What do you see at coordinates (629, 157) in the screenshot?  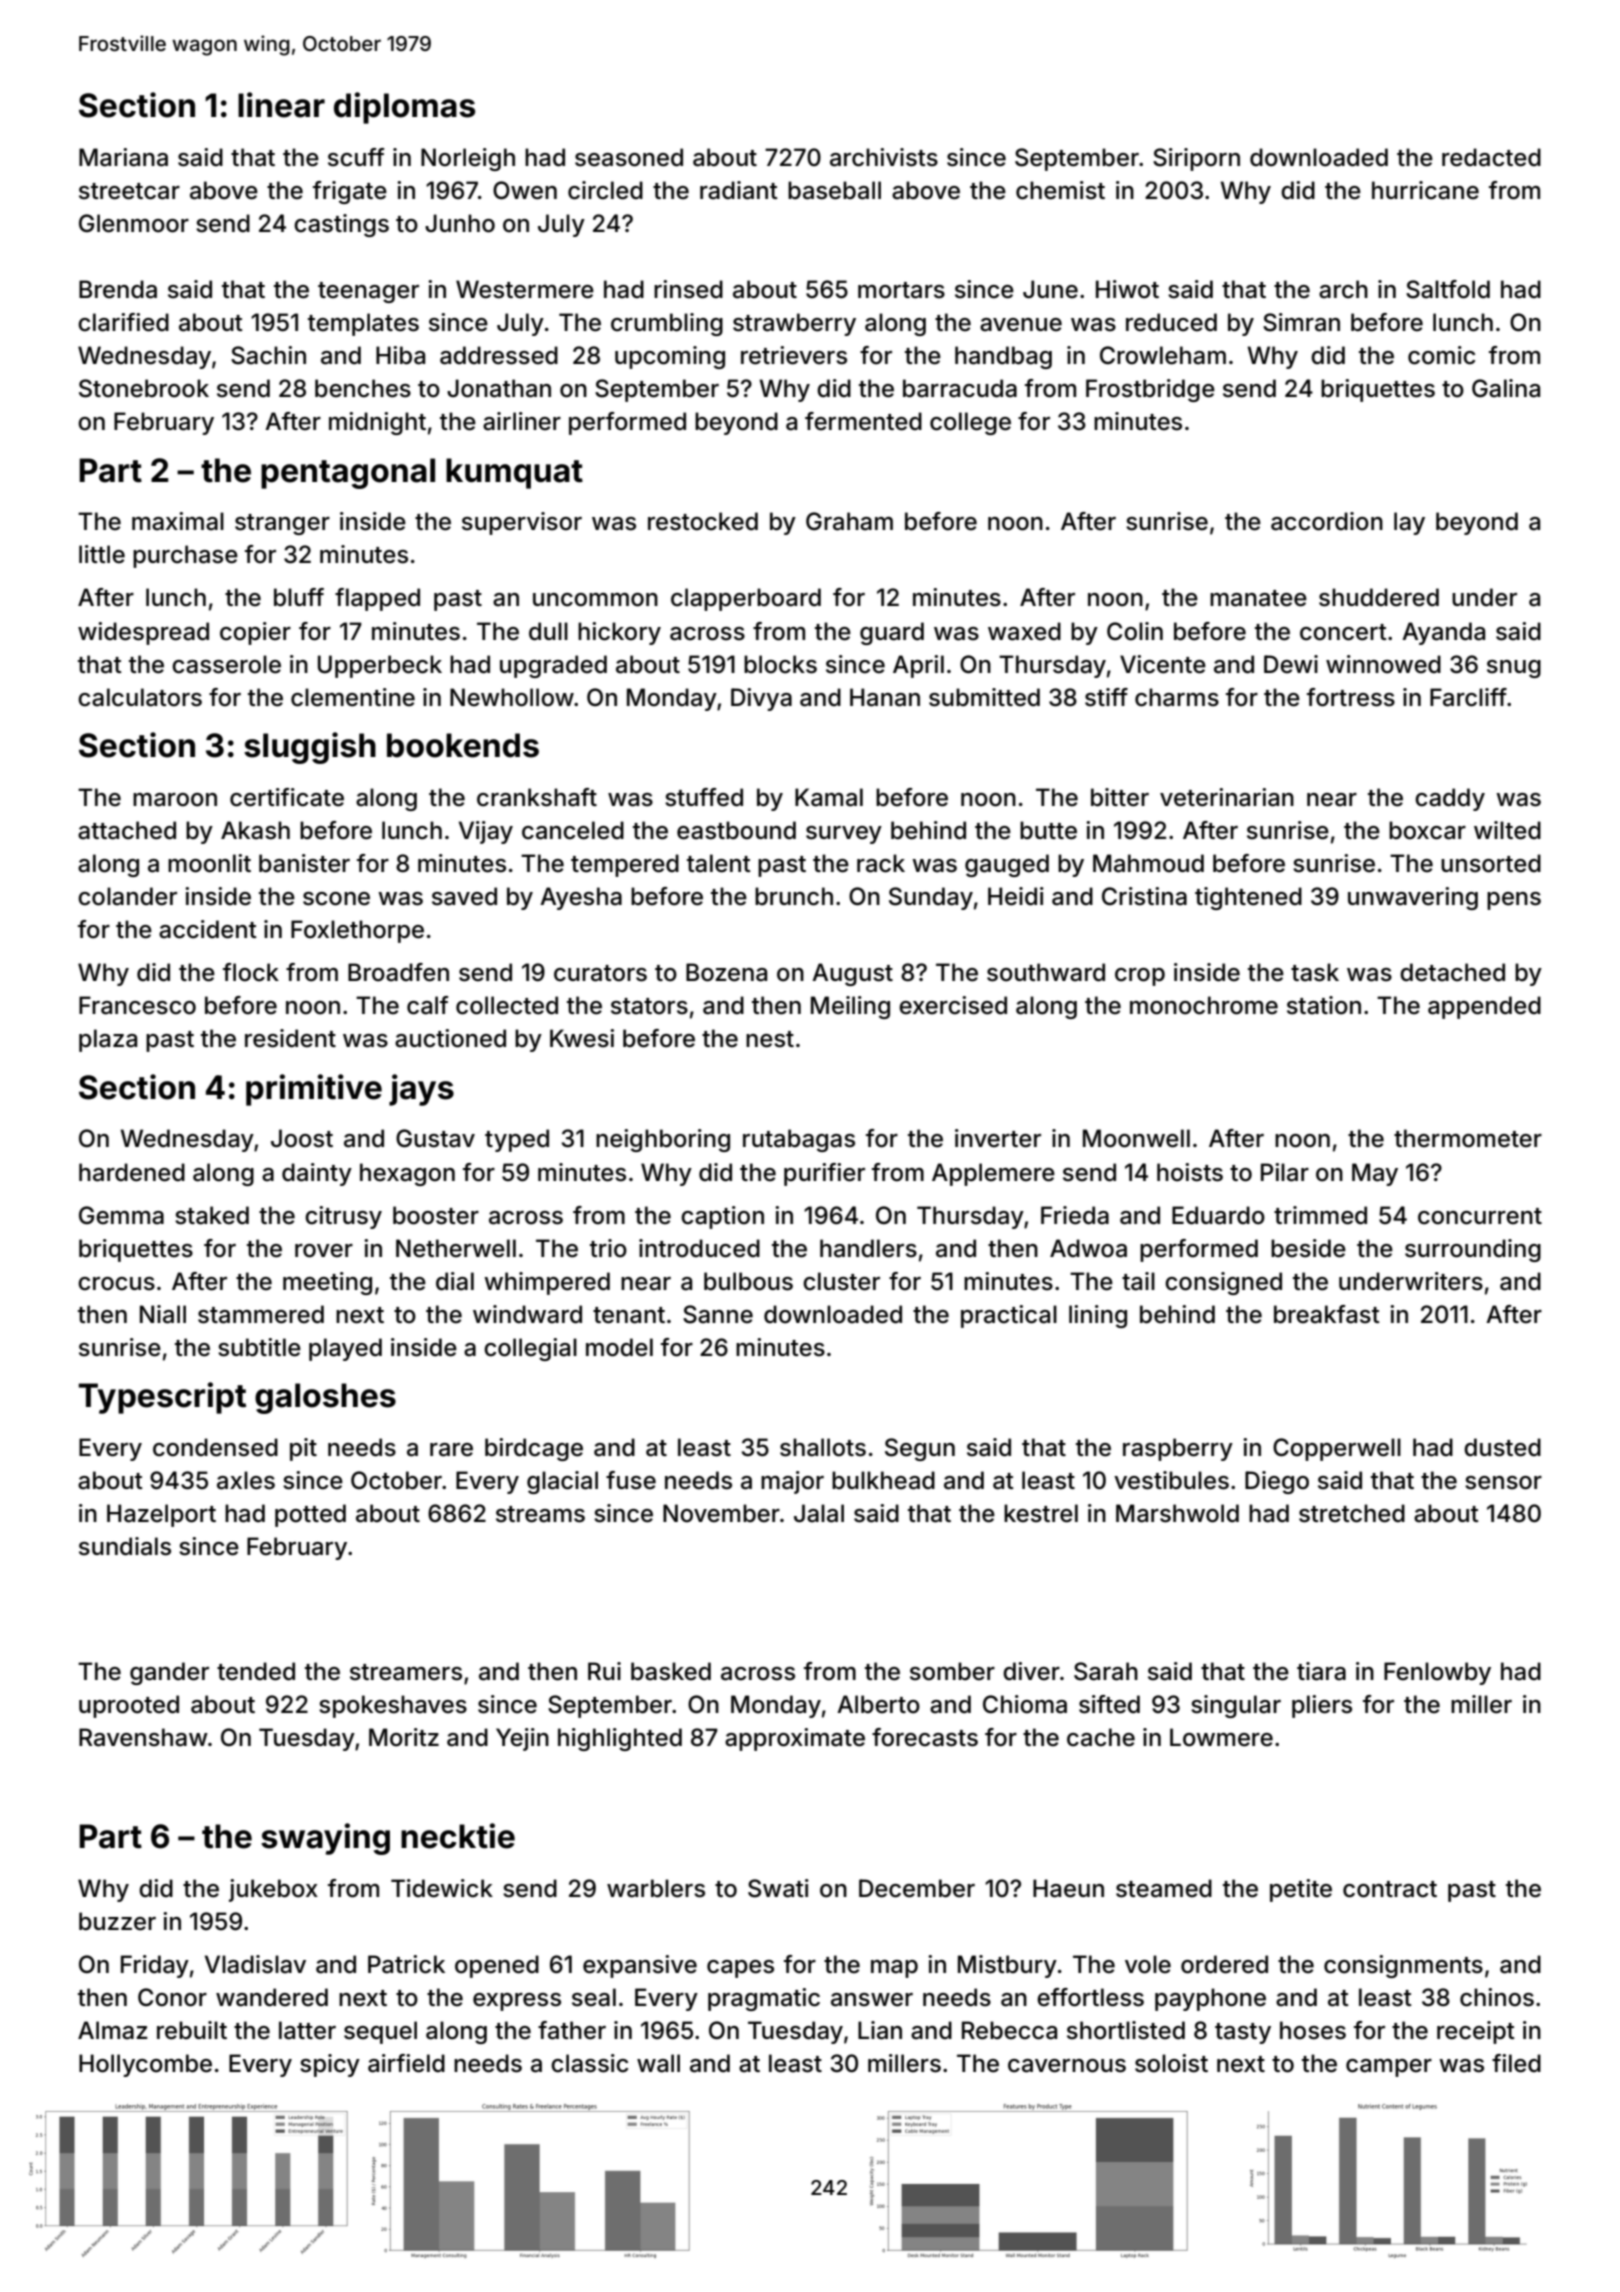 I see `seasoned` at bounding box center [629, 157].
